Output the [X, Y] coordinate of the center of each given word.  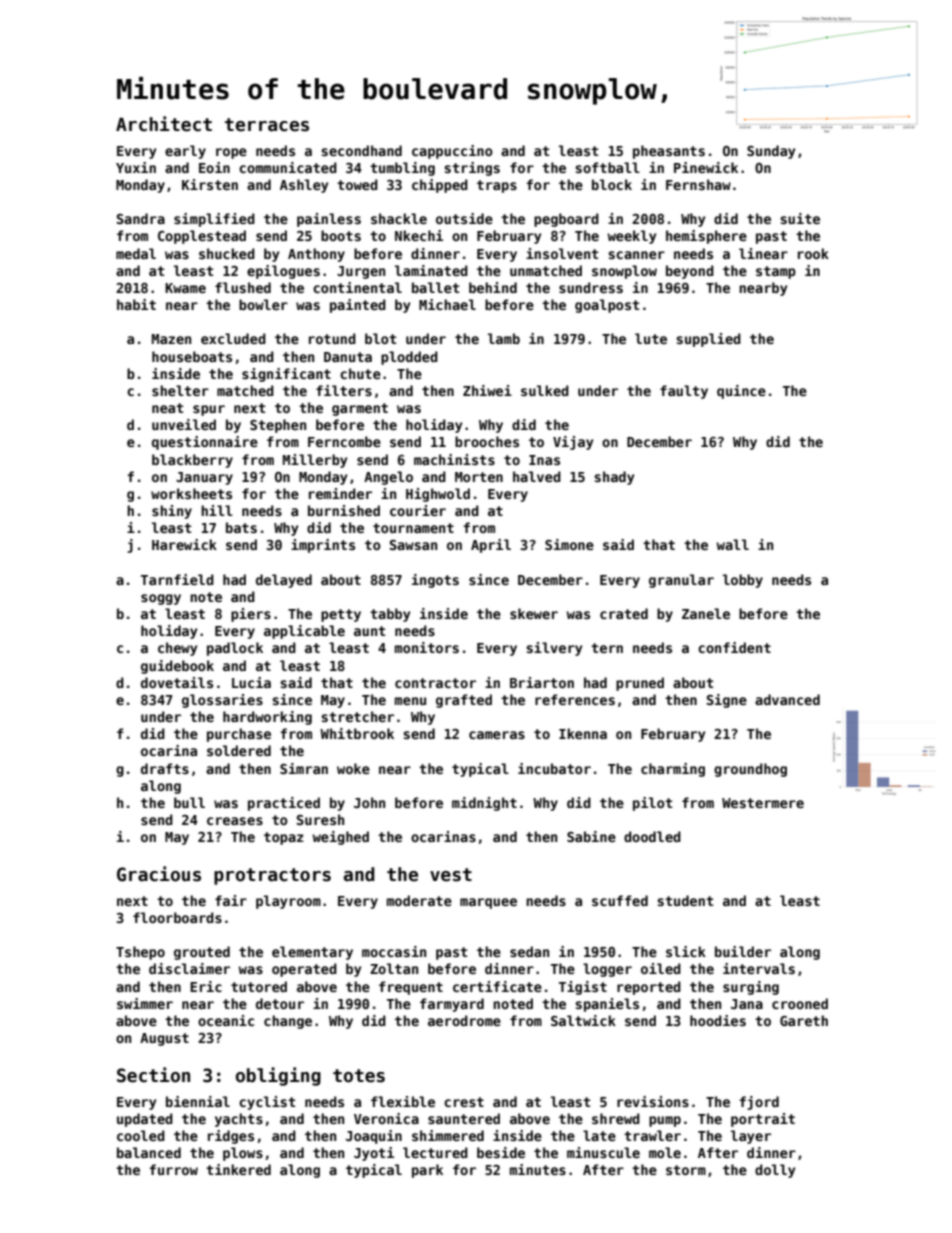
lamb [504, 338]
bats [241, 527]
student [685, 900]
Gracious [159, 874]
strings [472, 169]
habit [136, 304]
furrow [173, 1169]
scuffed [620, 900]
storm [686, 1170]
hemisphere [706, 237]
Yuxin [136, 167]
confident [734, 647]
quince [741, 392]
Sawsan [413, 545]
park [427, 1171]
